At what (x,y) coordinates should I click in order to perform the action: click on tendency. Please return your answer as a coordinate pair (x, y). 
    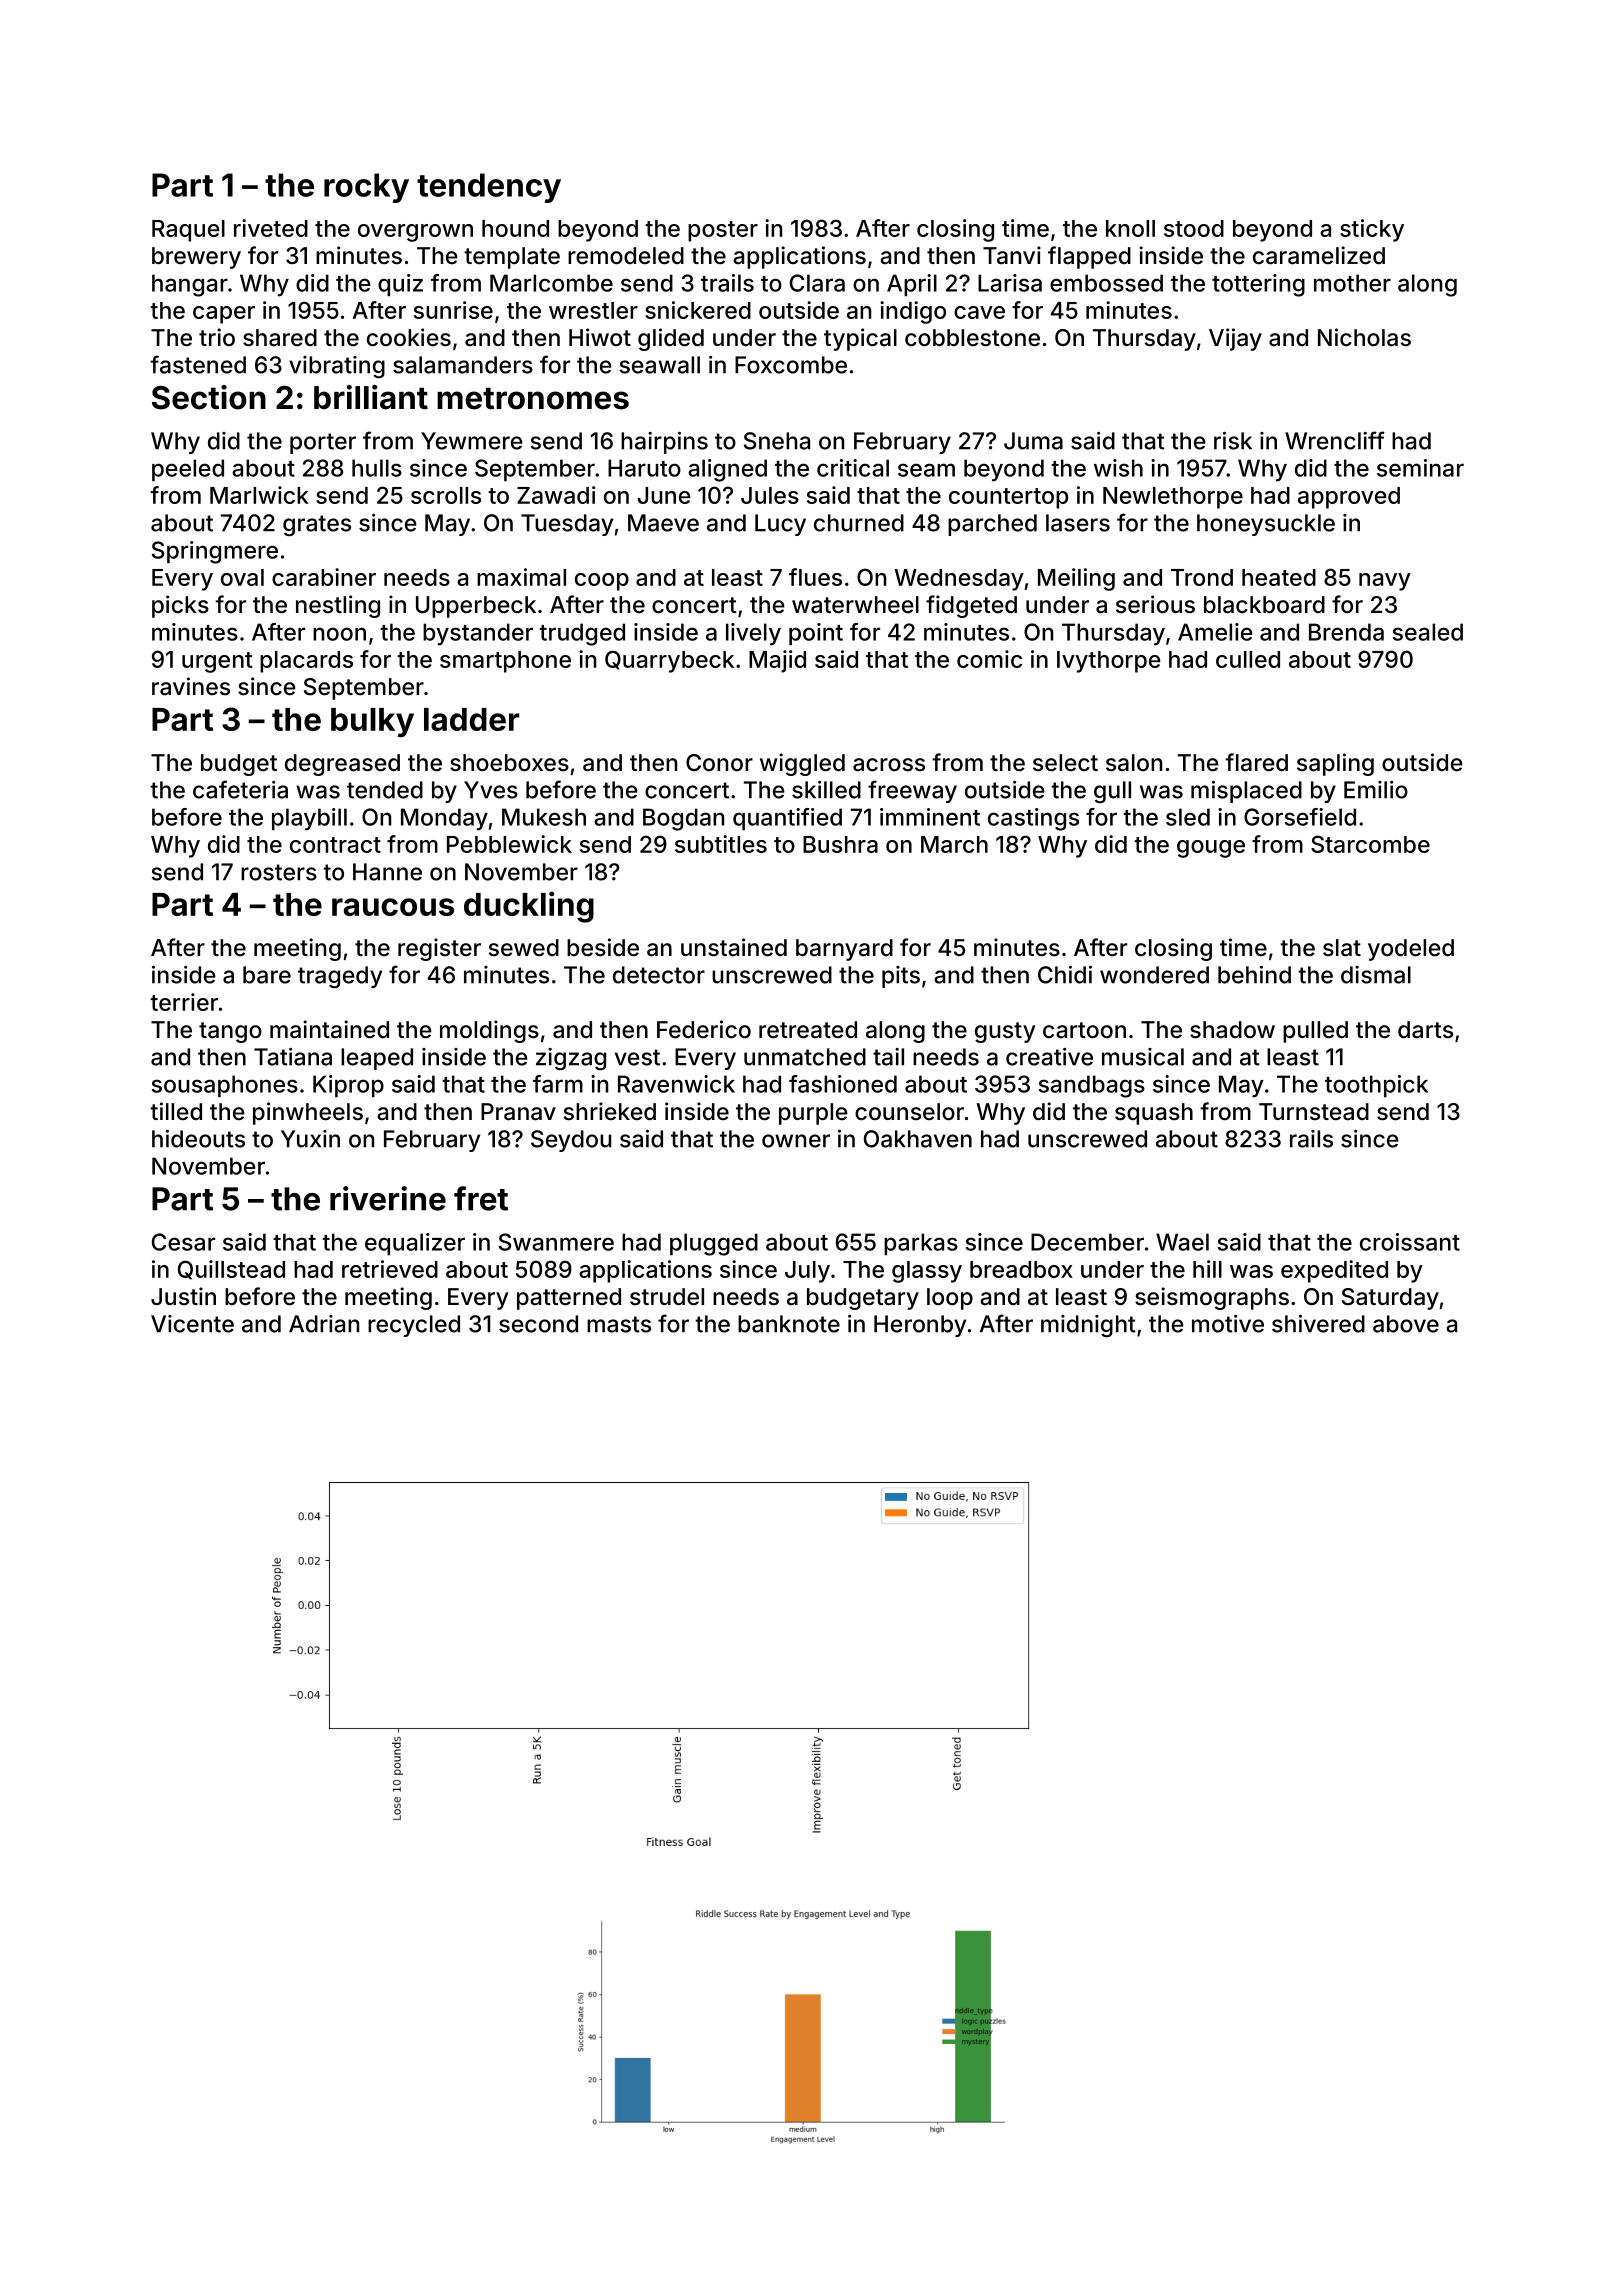
    Looking at the image, I should click on (489, 188).
